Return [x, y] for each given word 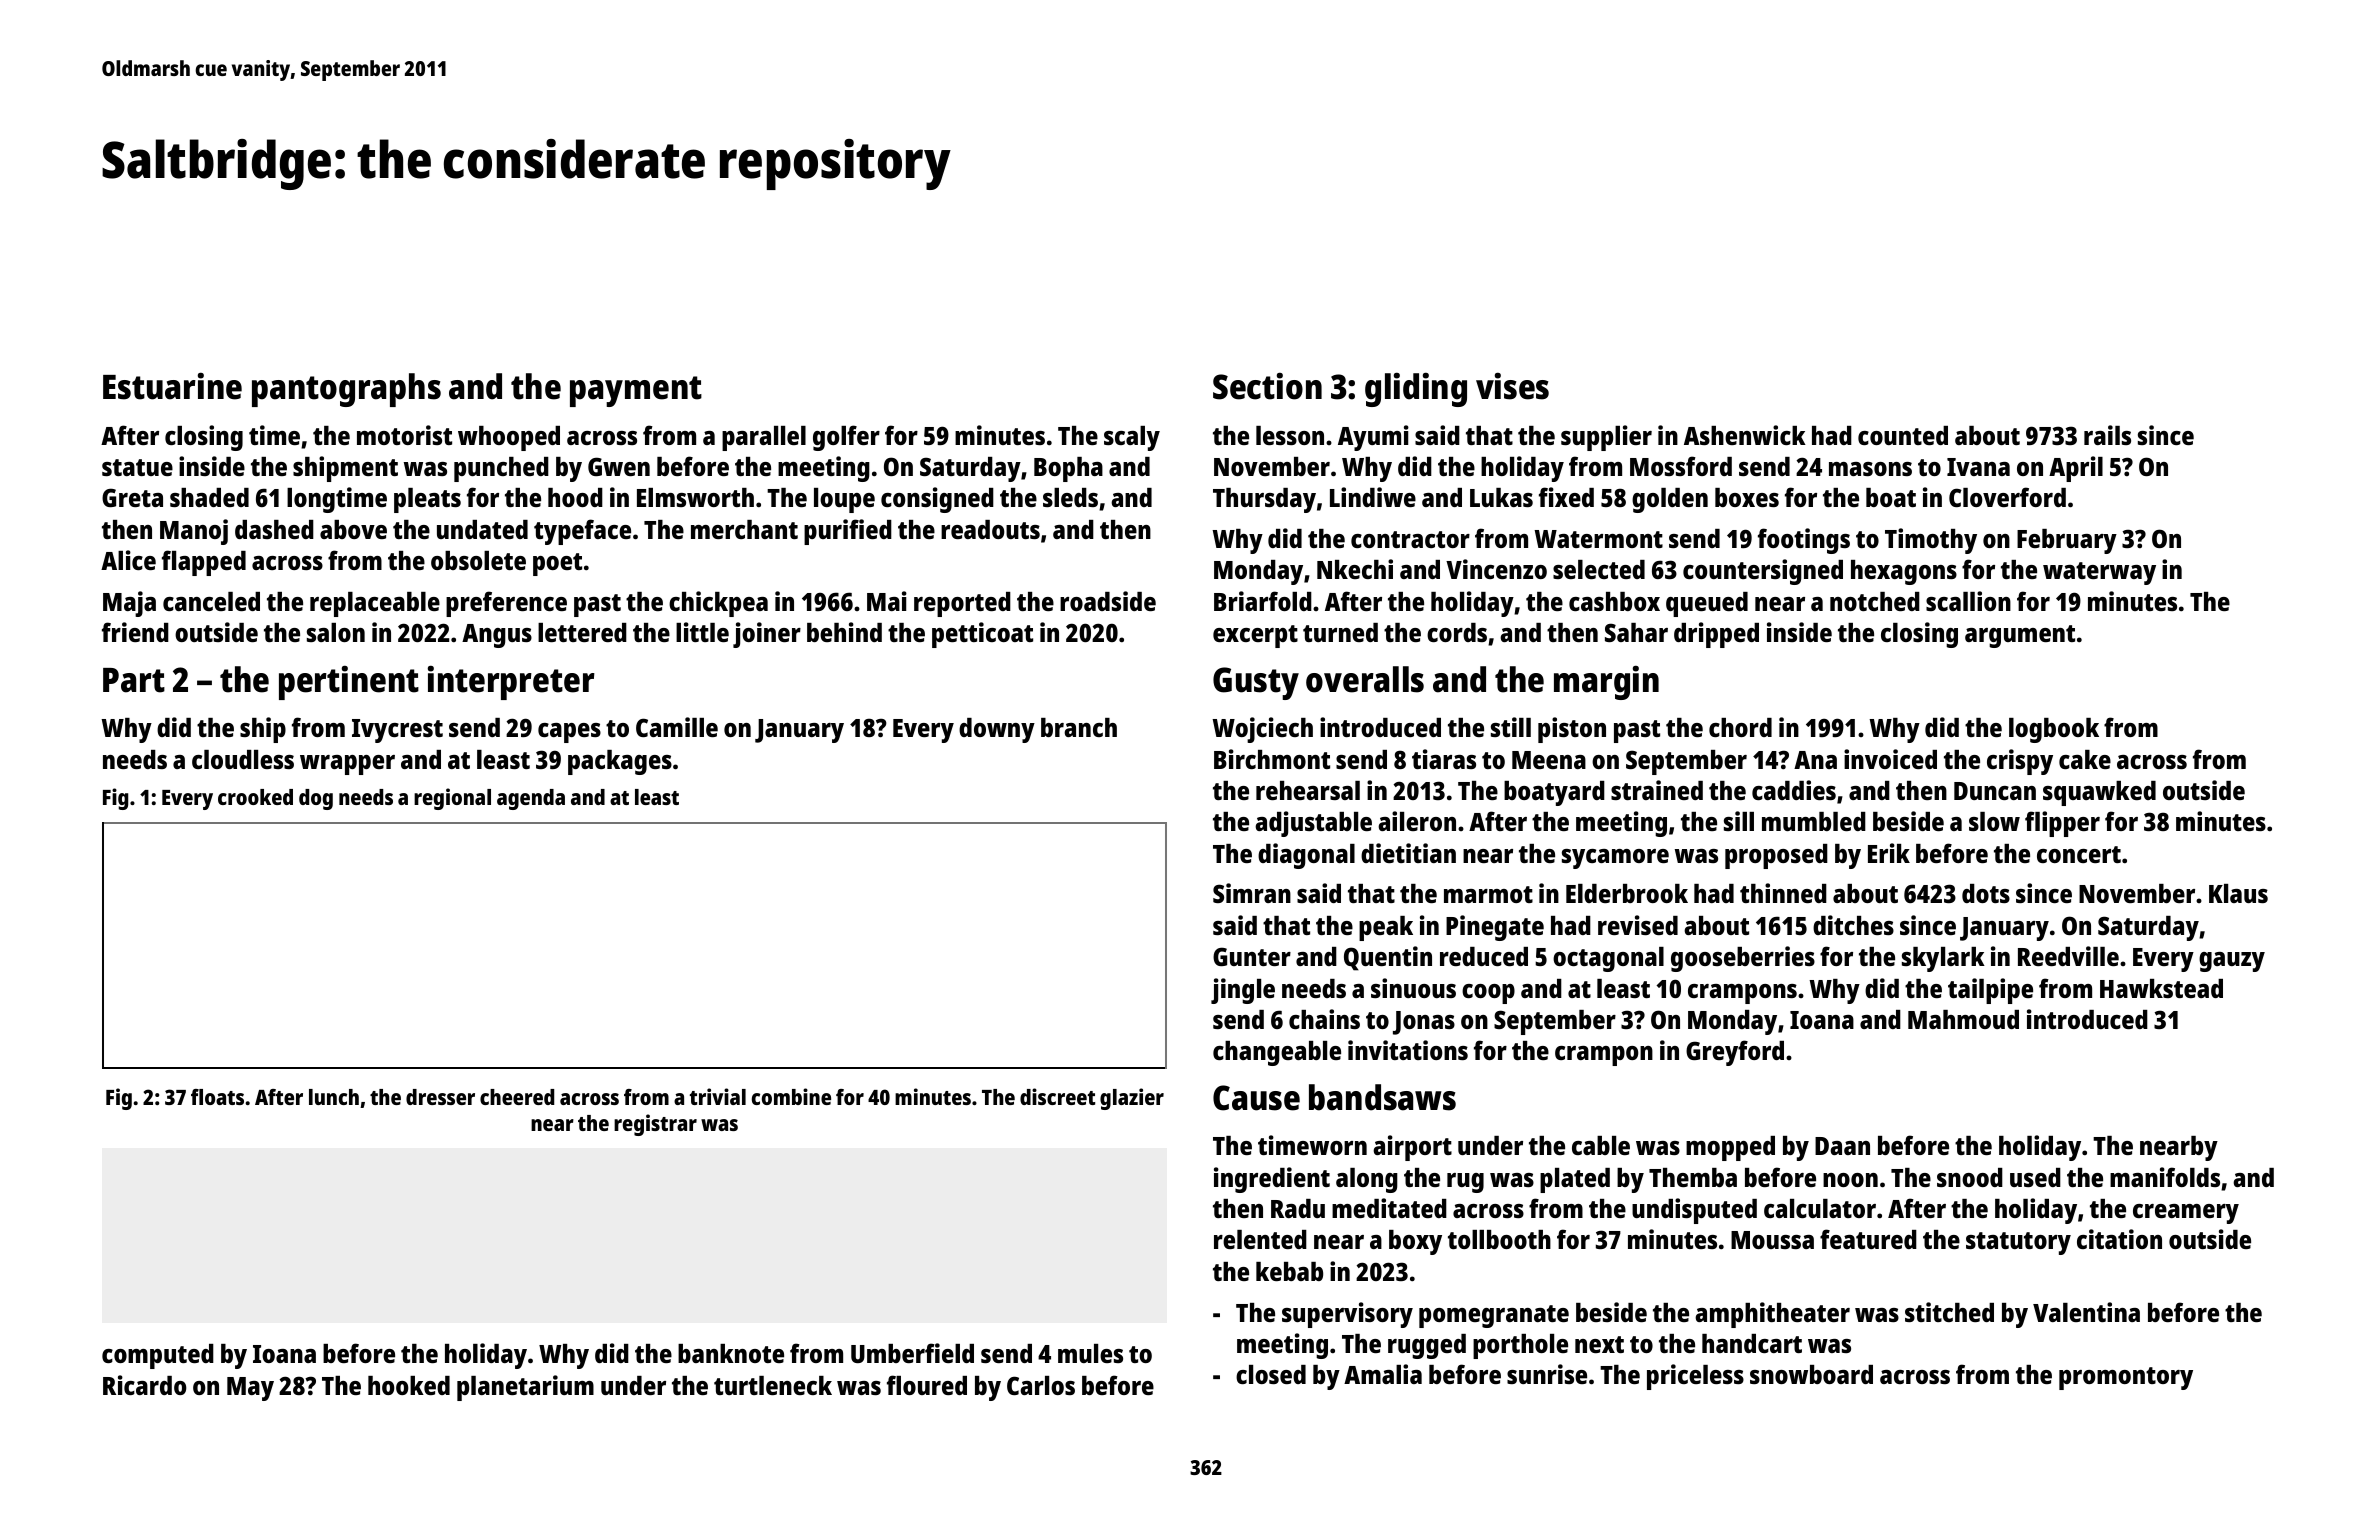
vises [1512, 386]
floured [927, 1385]
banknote [731, 1353]
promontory [2126, 1378]
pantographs [346, 390]
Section [1267, 386]
